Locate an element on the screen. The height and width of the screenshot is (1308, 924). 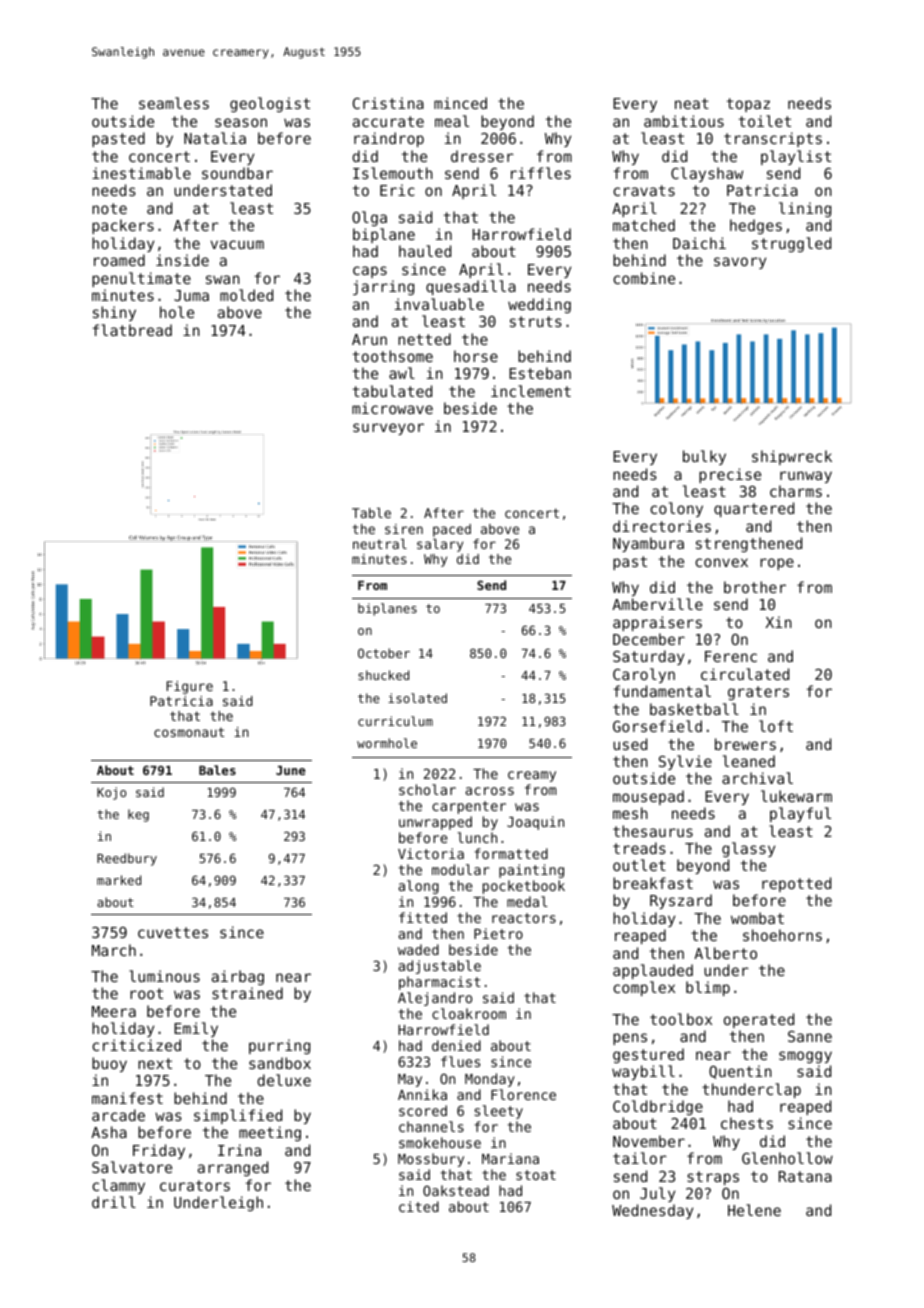
combine is located at coordinates (644, 278).
